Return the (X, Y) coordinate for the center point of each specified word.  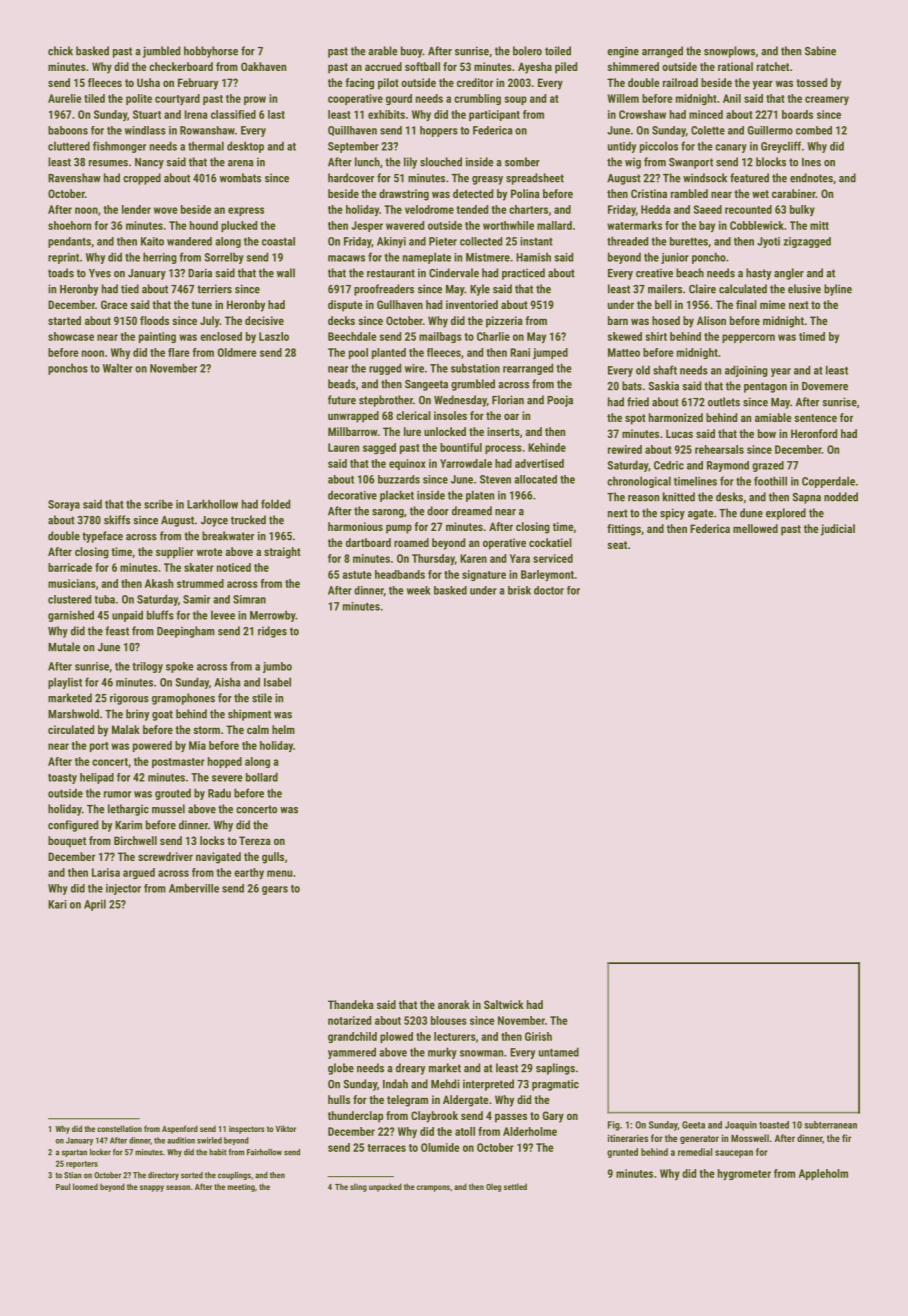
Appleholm (823, 1174)
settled (515, 1186)
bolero (527, 51)
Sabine (820, 51)
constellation (119, 1128)
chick (60, 51)
